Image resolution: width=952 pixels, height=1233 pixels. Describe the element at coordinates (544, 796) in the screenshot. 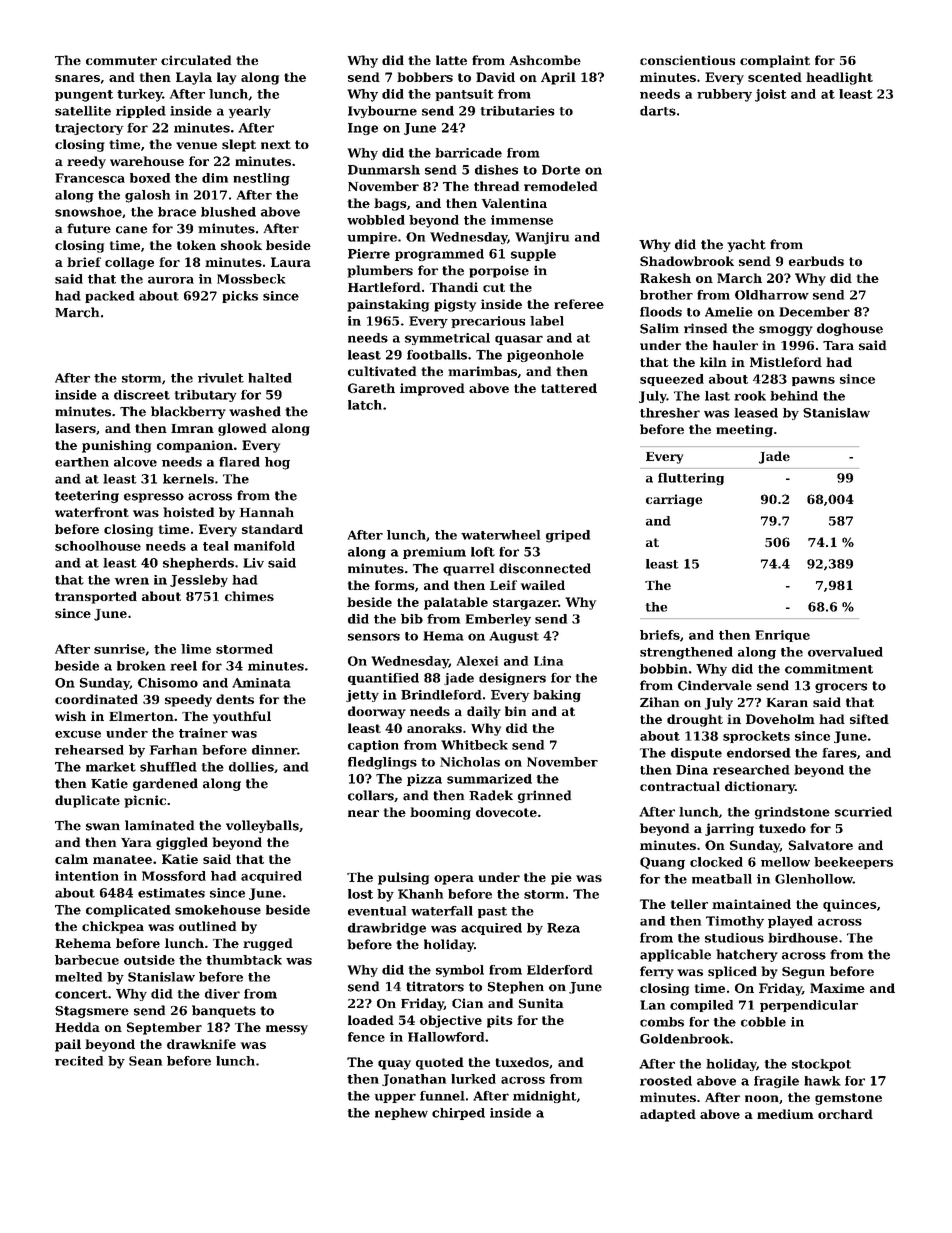

I see `grinned` at that location.
